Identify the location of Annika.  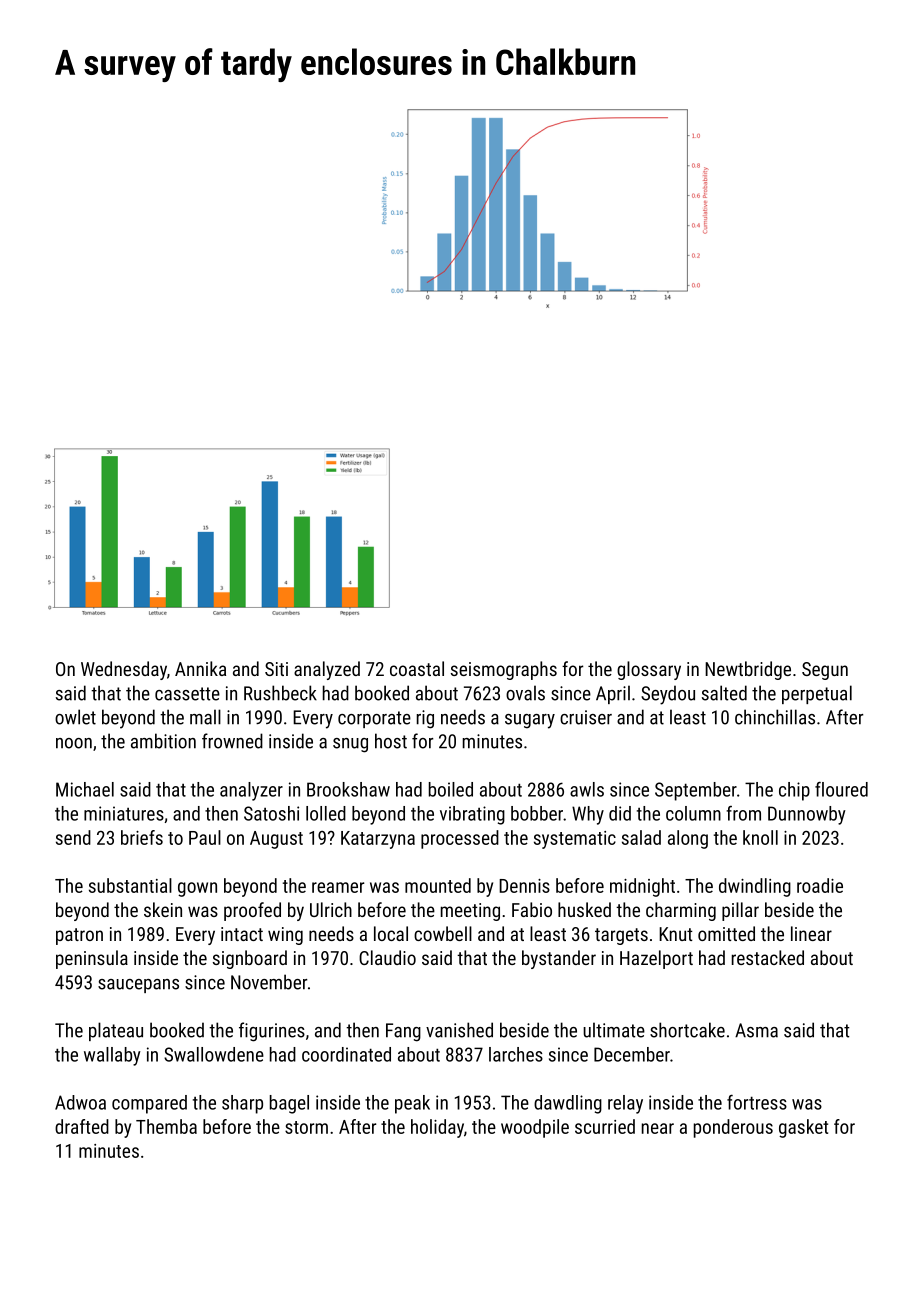
(200, 668).
